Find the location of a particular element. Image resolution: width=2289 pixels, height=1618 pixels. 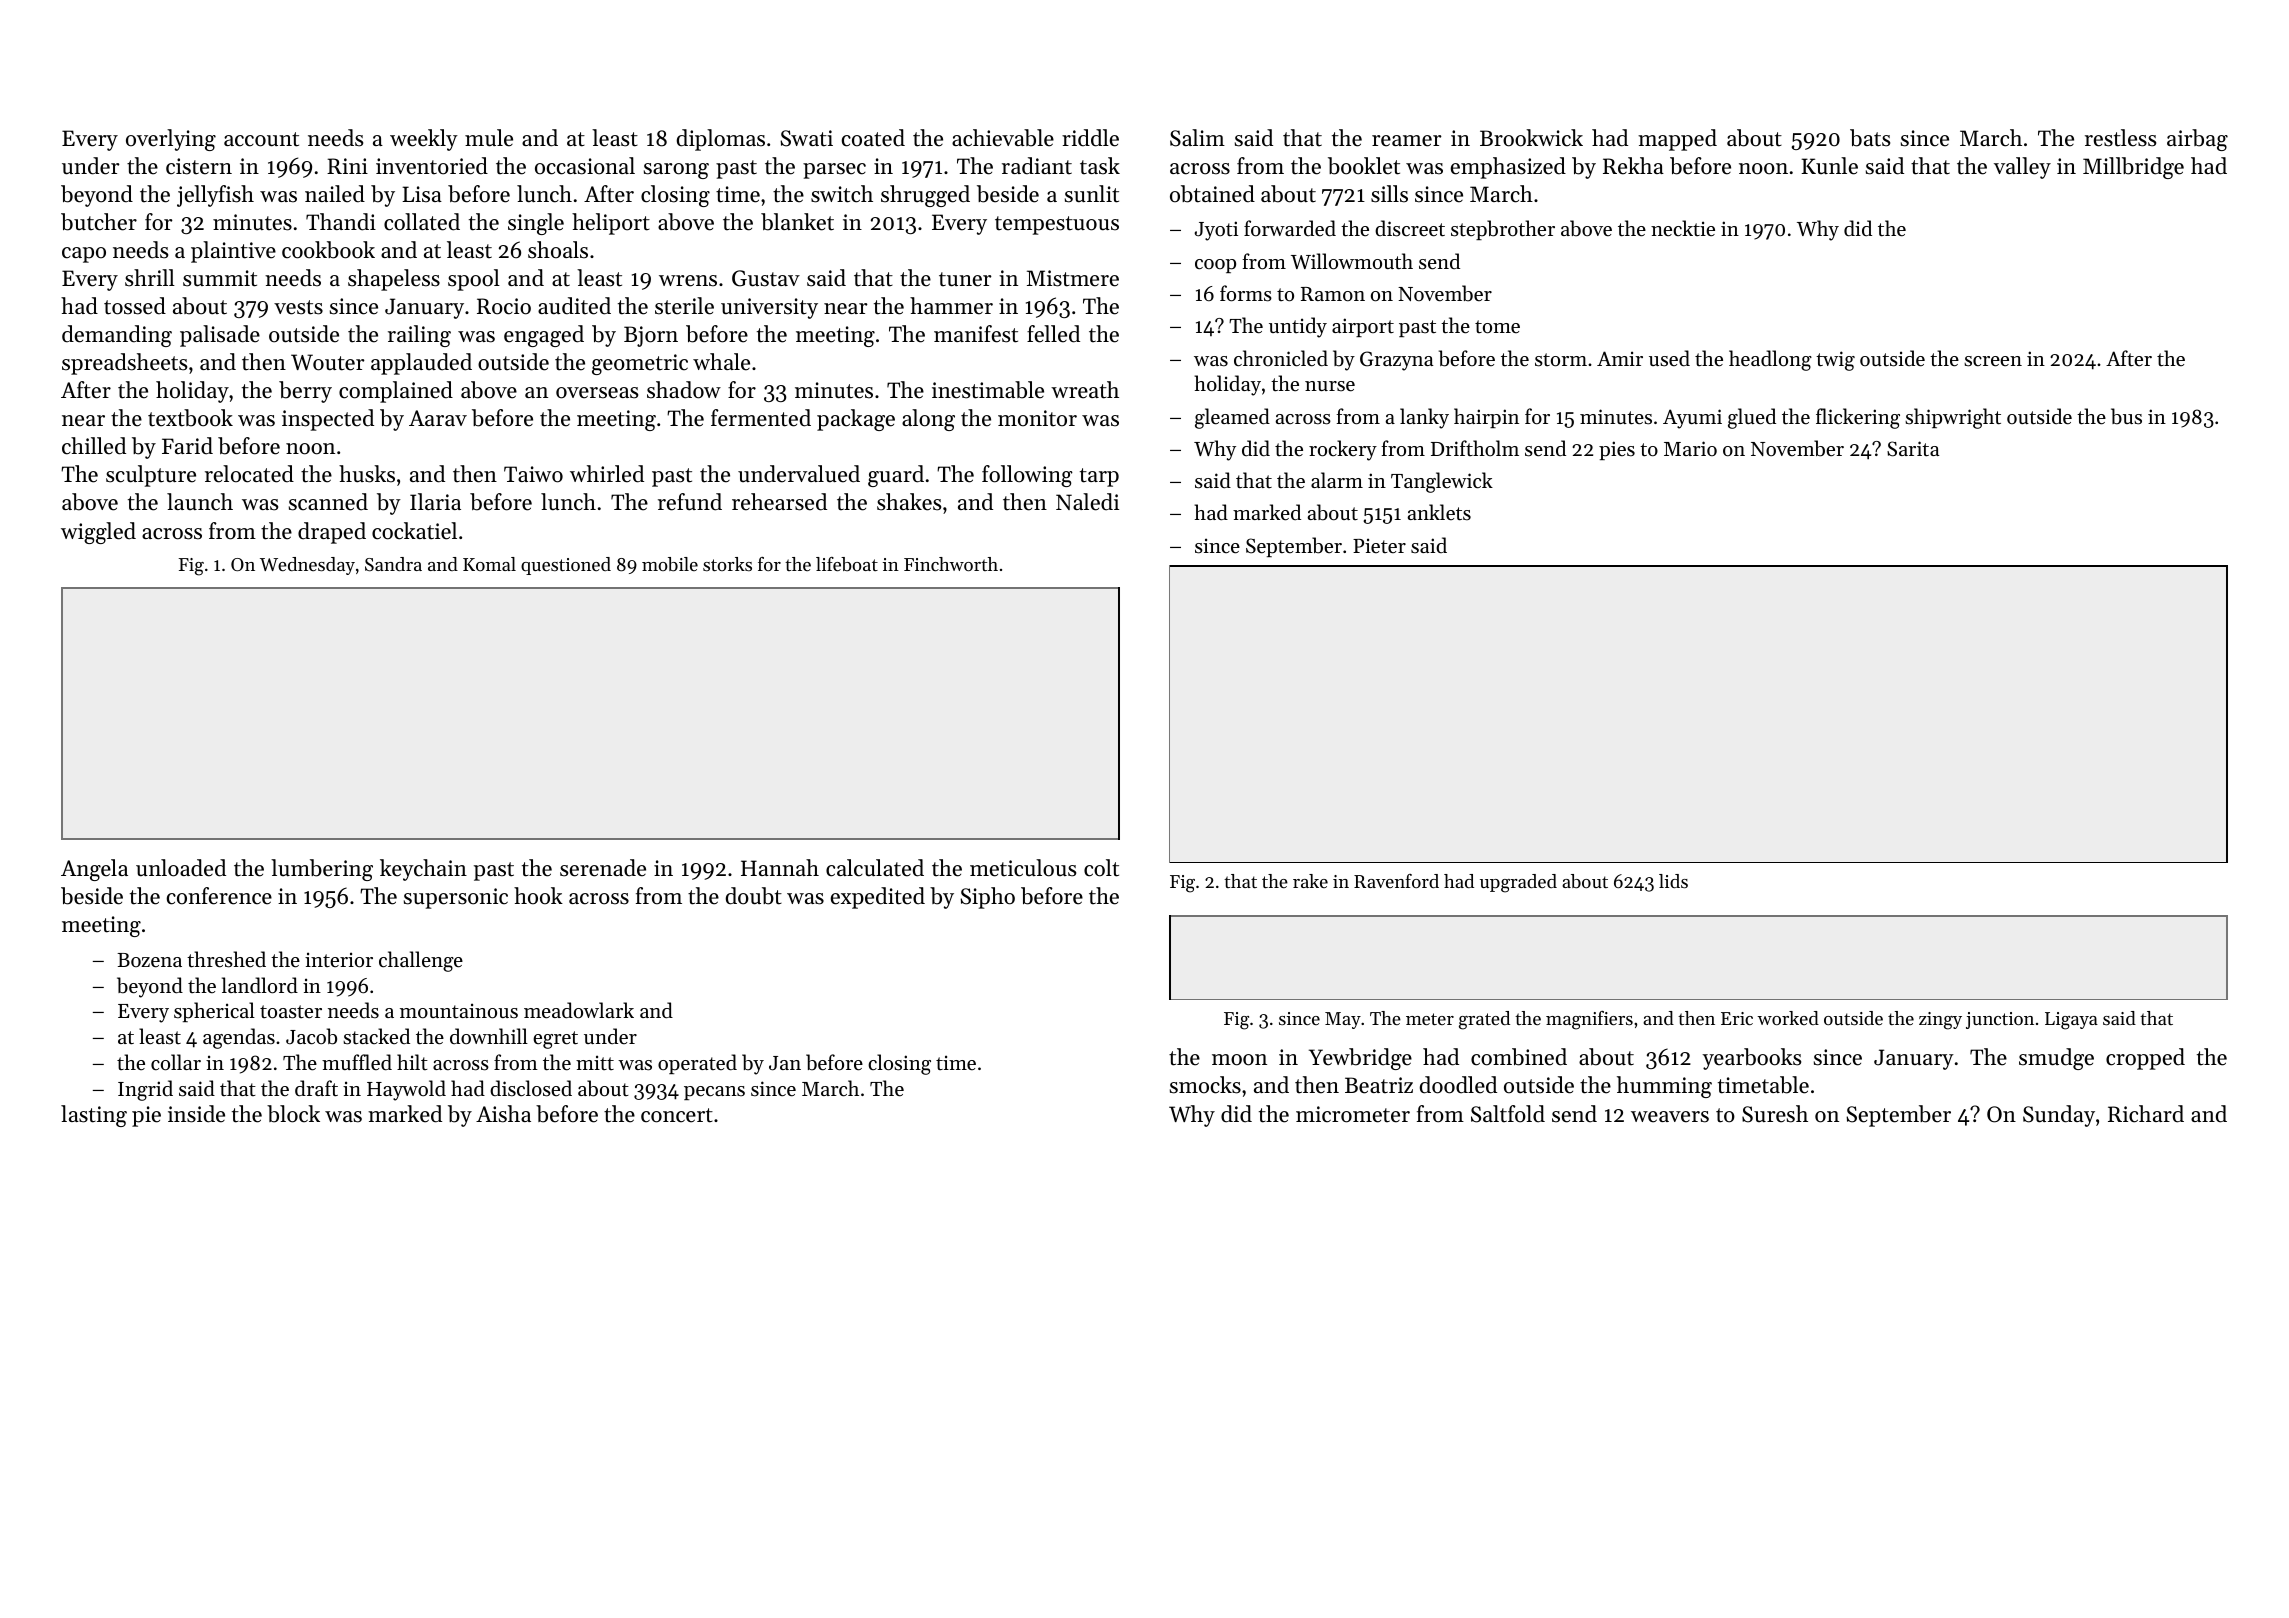

Saltfold is located at coordinates (1508, 1114).
